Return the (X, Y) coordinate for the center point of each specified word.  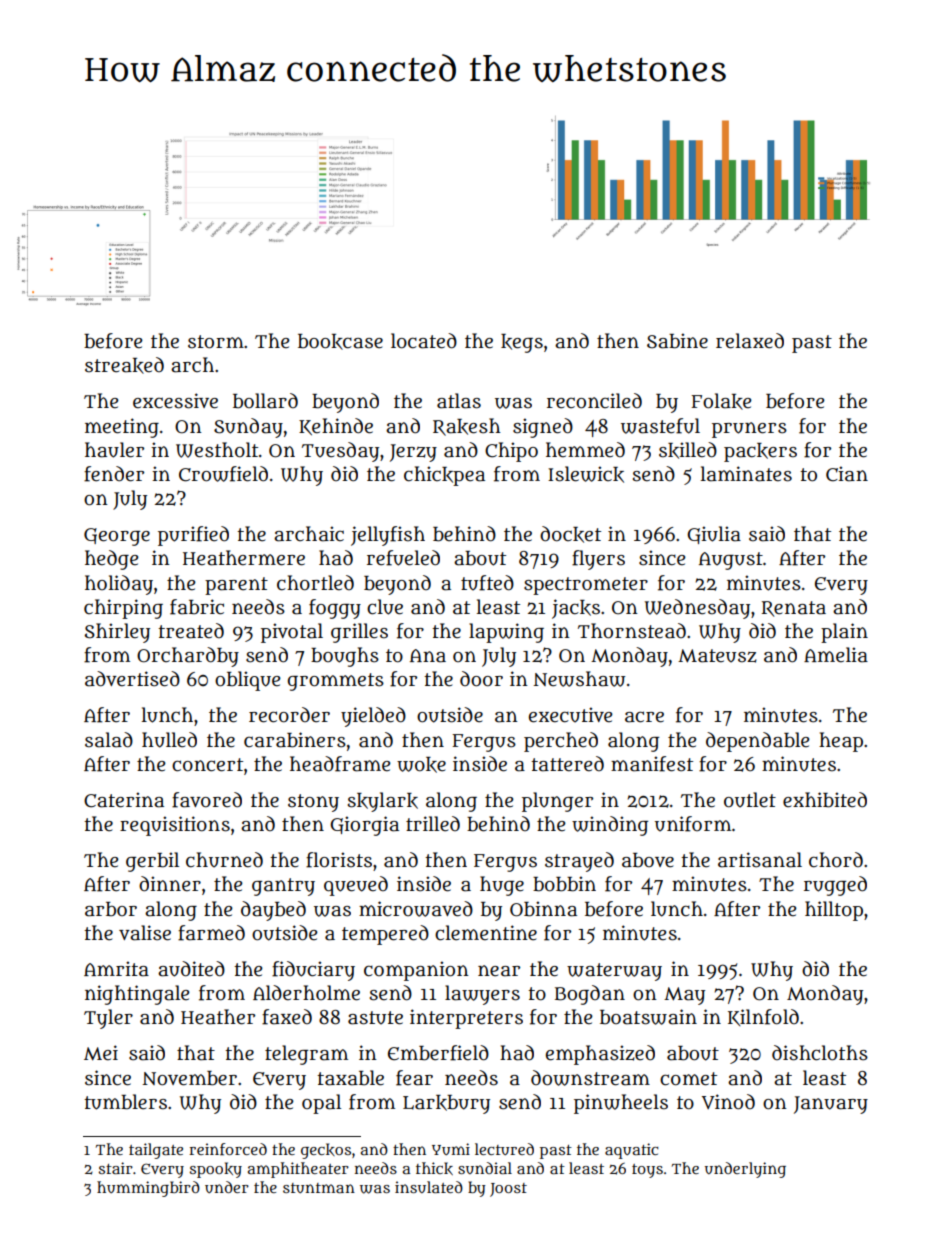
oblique (248, 681)
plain (844, 633)
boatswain (648, 1017)
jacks (576, 609)
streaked (124, 365)
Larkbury (446, 1104)
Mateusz (717, 656)
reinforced (228, 1149)
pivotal (292, 633)
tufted (487, 583)
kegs (522, 343)
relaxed (750, 341)
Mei (101, 1053)
